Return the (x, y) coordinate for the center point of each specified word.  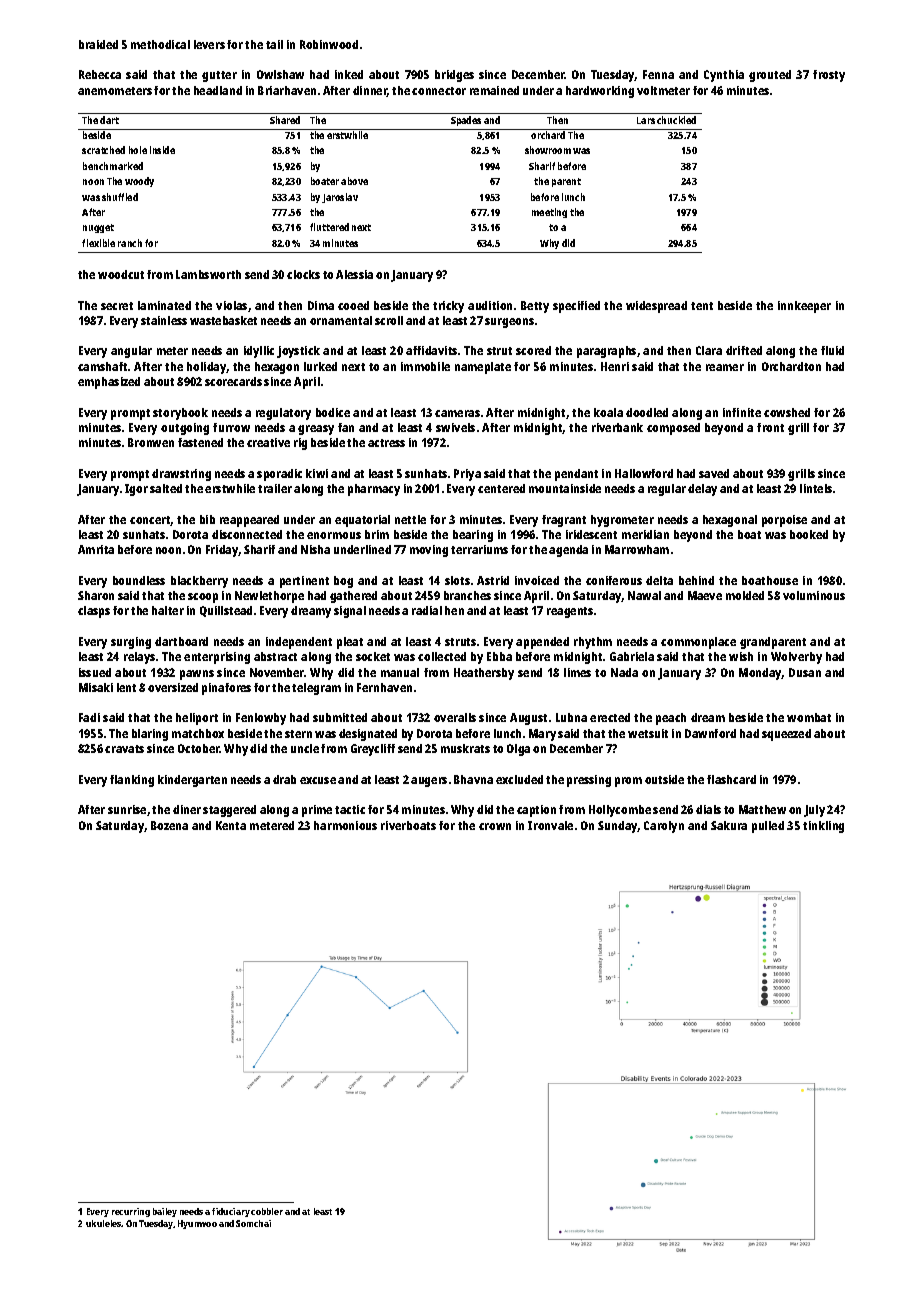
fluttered (329, 227)
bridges (454, 76)
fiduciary (231, 1212)
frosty (829, 76)
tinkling (823, 827)
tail (274, 44)
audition (490, 305)
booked (809, 534)
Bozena (169, 825)
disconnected (247, 534)
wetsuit (648, 733)
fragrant (564, 521)
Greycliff (373, 750)
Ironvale (550, 825)
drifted (744, 350)
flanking (132, 781)
